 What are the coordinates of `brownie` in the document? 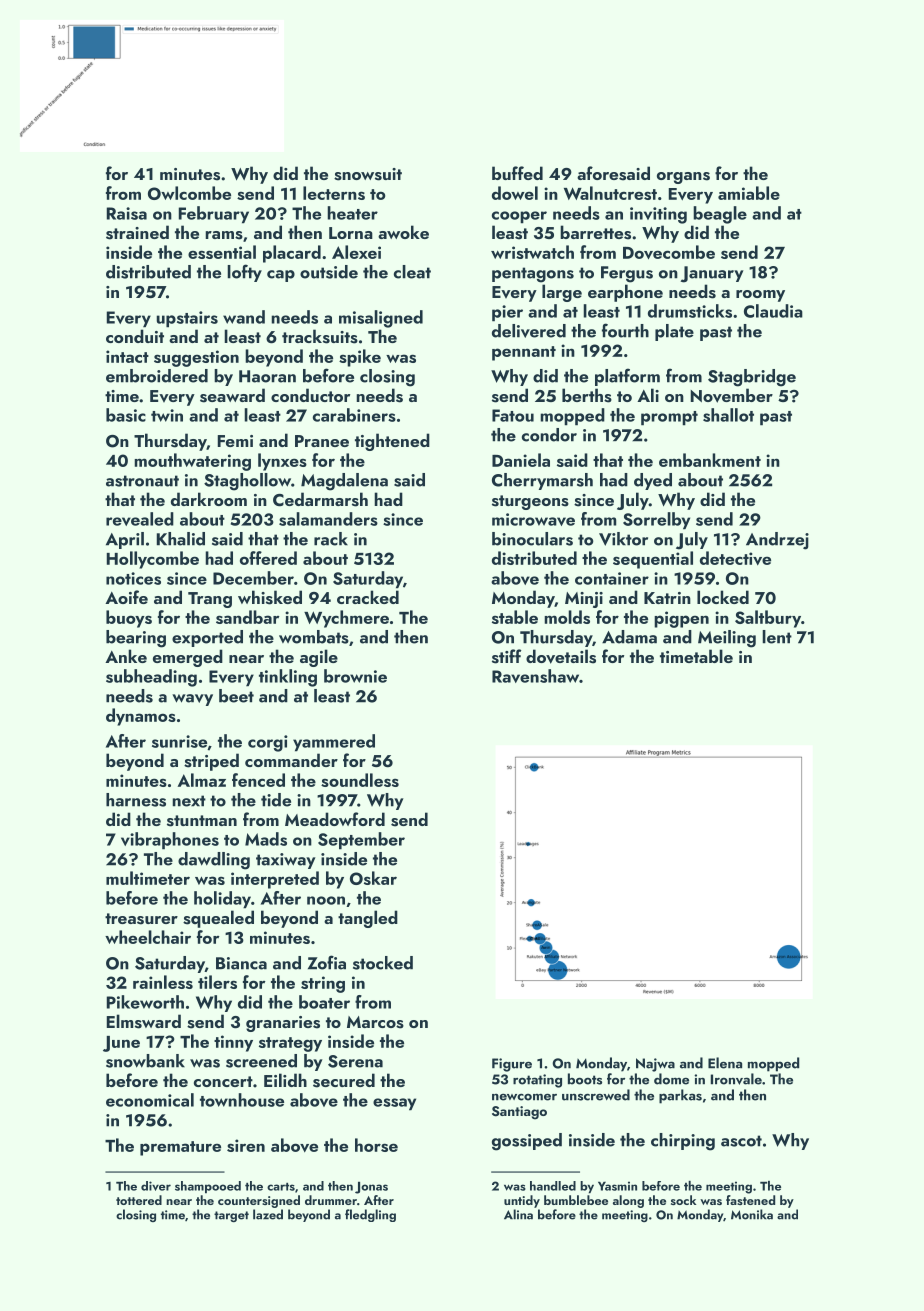 It's located at (355, 676).
